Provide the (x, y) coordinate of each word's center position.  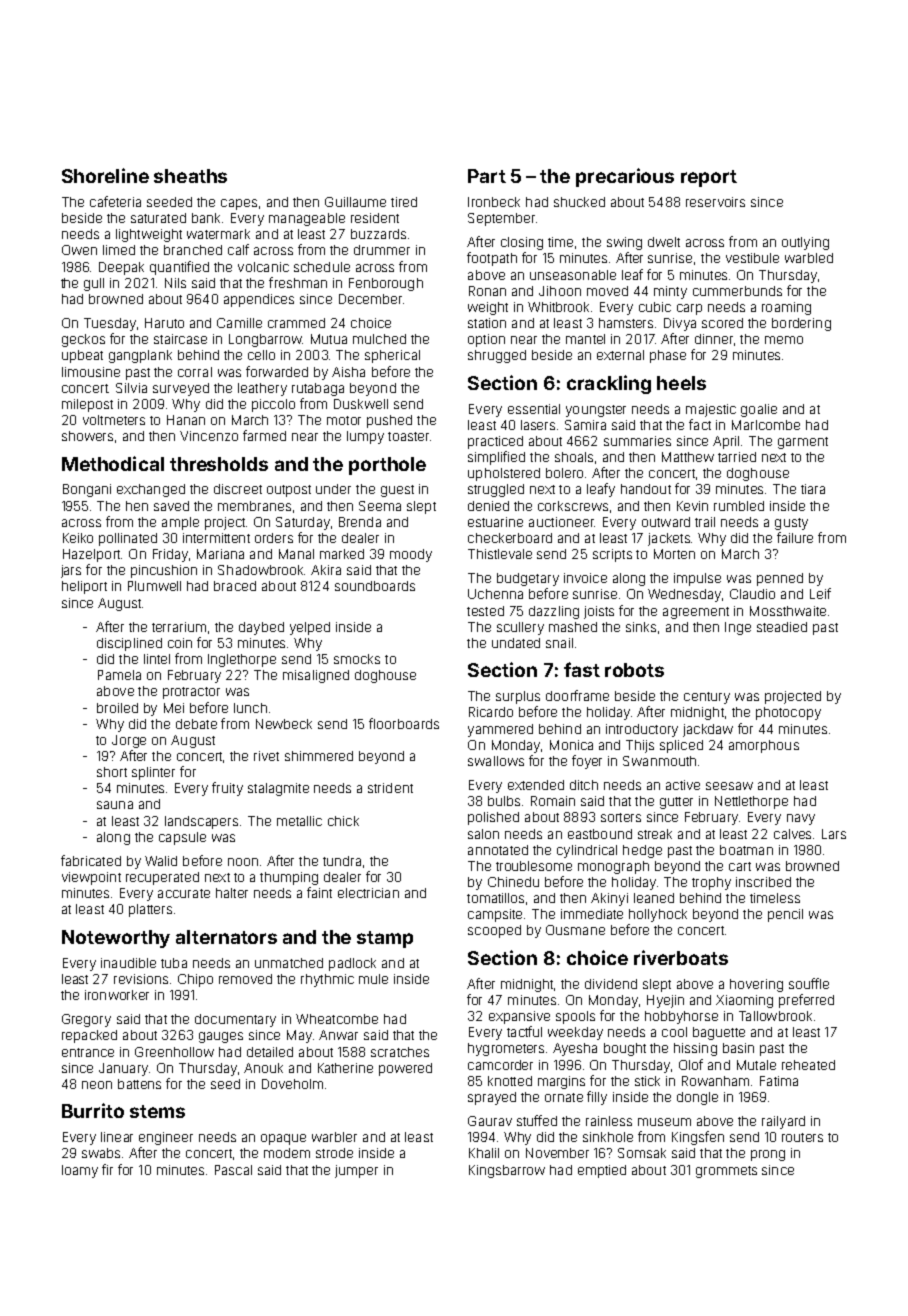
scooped (494, 931)
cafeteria (115, 201)
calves (792, 834)
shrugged (497, 356)
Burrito (93, 1110)
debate (196, 724)
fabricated (91, 860)
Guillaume (355, 202)
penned (780, 579)
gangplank (140, 356)
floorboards (404, 723)
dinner (714, 339)
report (709, 178)
